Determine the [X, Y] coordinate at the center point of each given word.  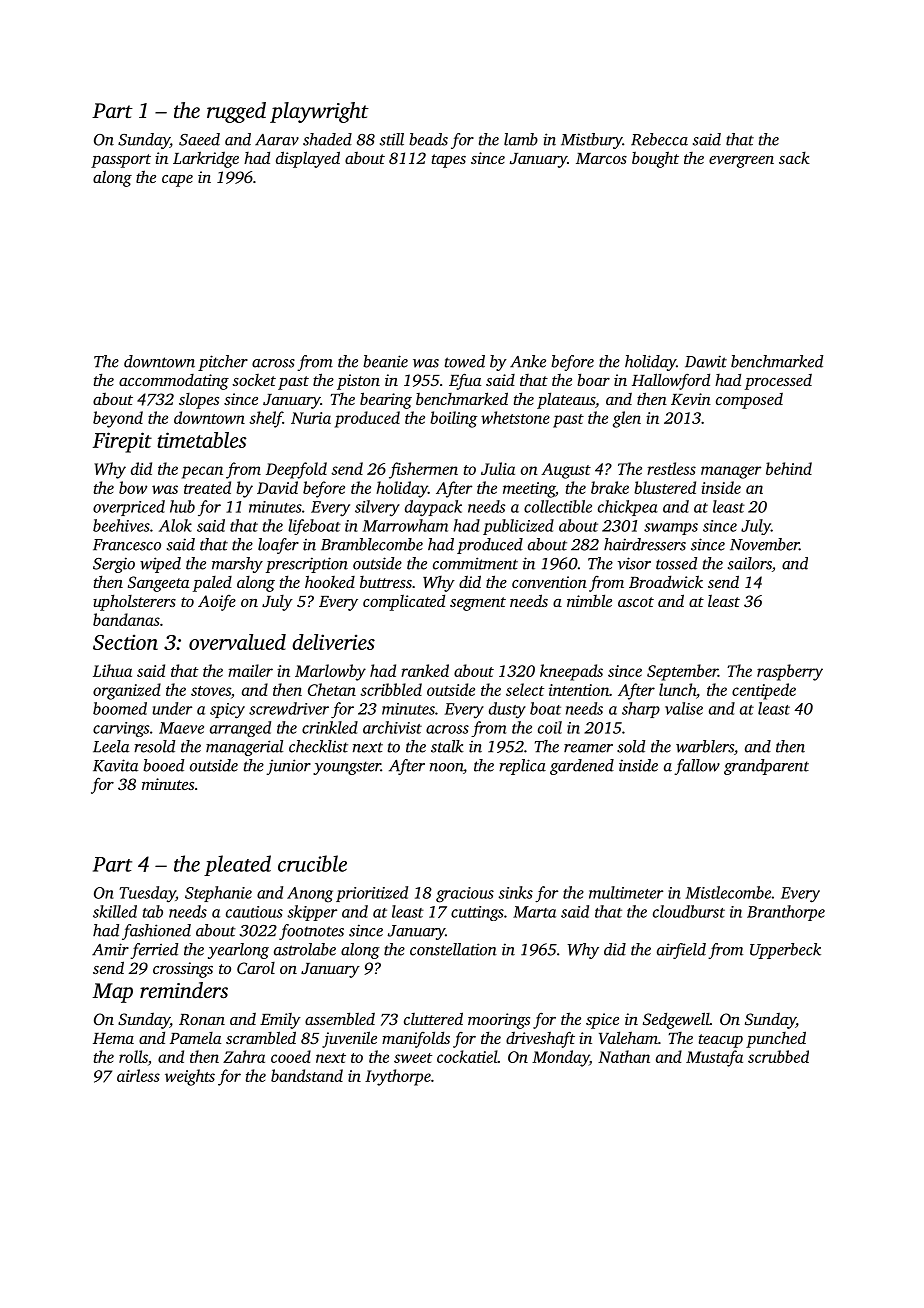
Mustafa [714, 1058]
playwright [319, 112]
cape [177, 181]
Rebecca [659, 139]
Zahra [244, 1056]
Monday [560, 1058]
